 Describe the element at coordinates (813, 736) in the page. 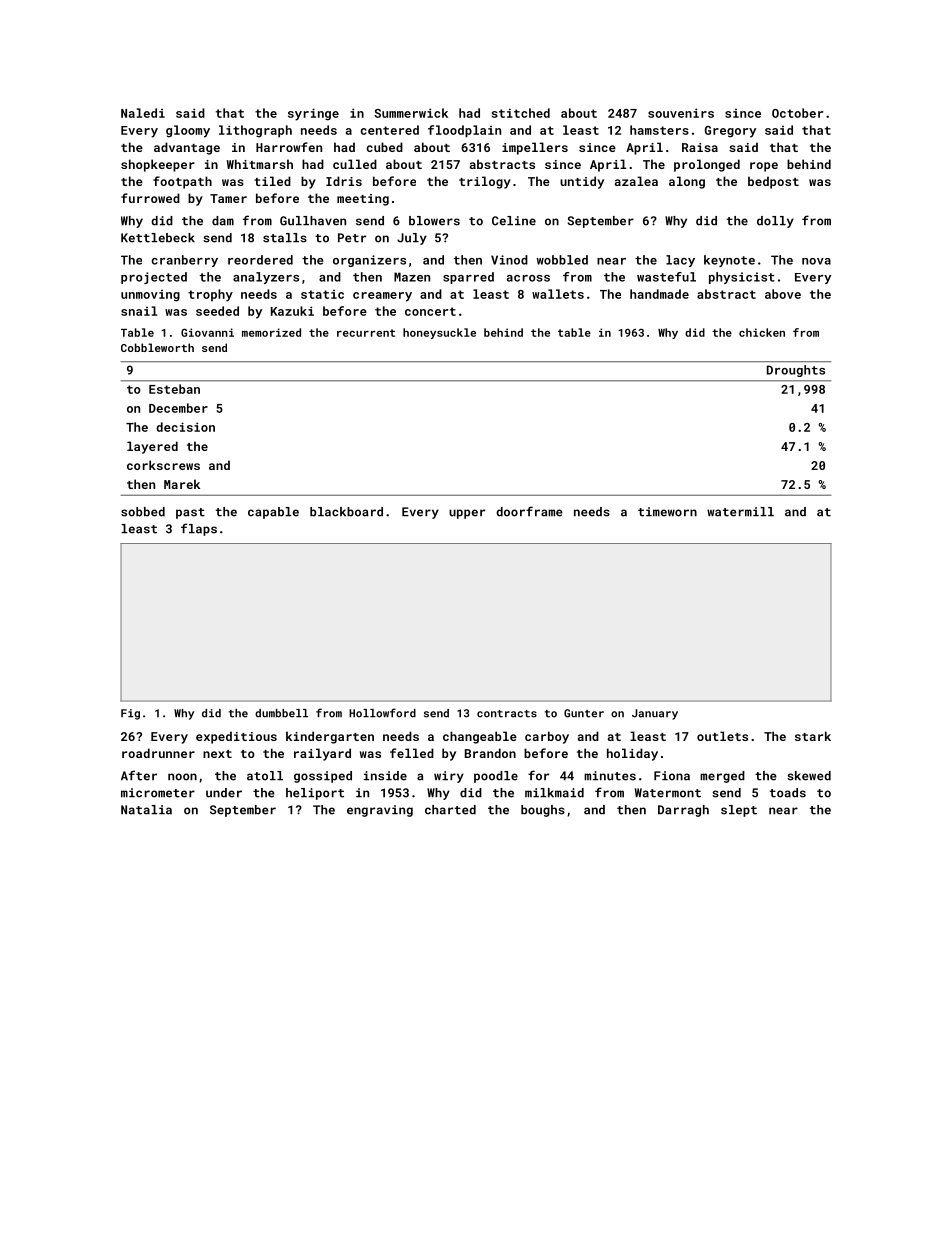

I see `stark` at that location.
